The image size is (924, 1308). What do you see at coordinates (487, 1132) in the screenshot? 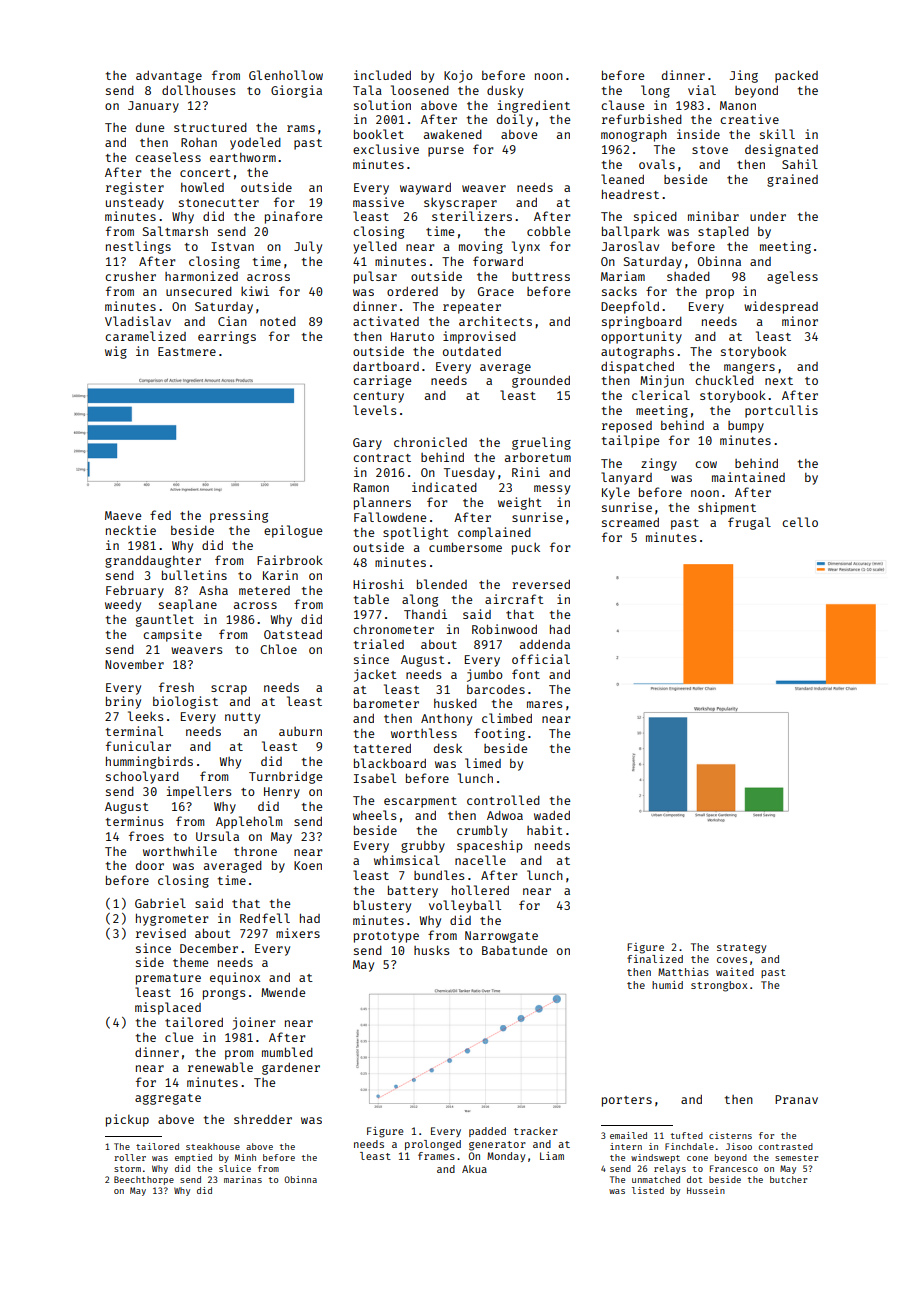
I see `padded` at bounding box center [487, 1132].
